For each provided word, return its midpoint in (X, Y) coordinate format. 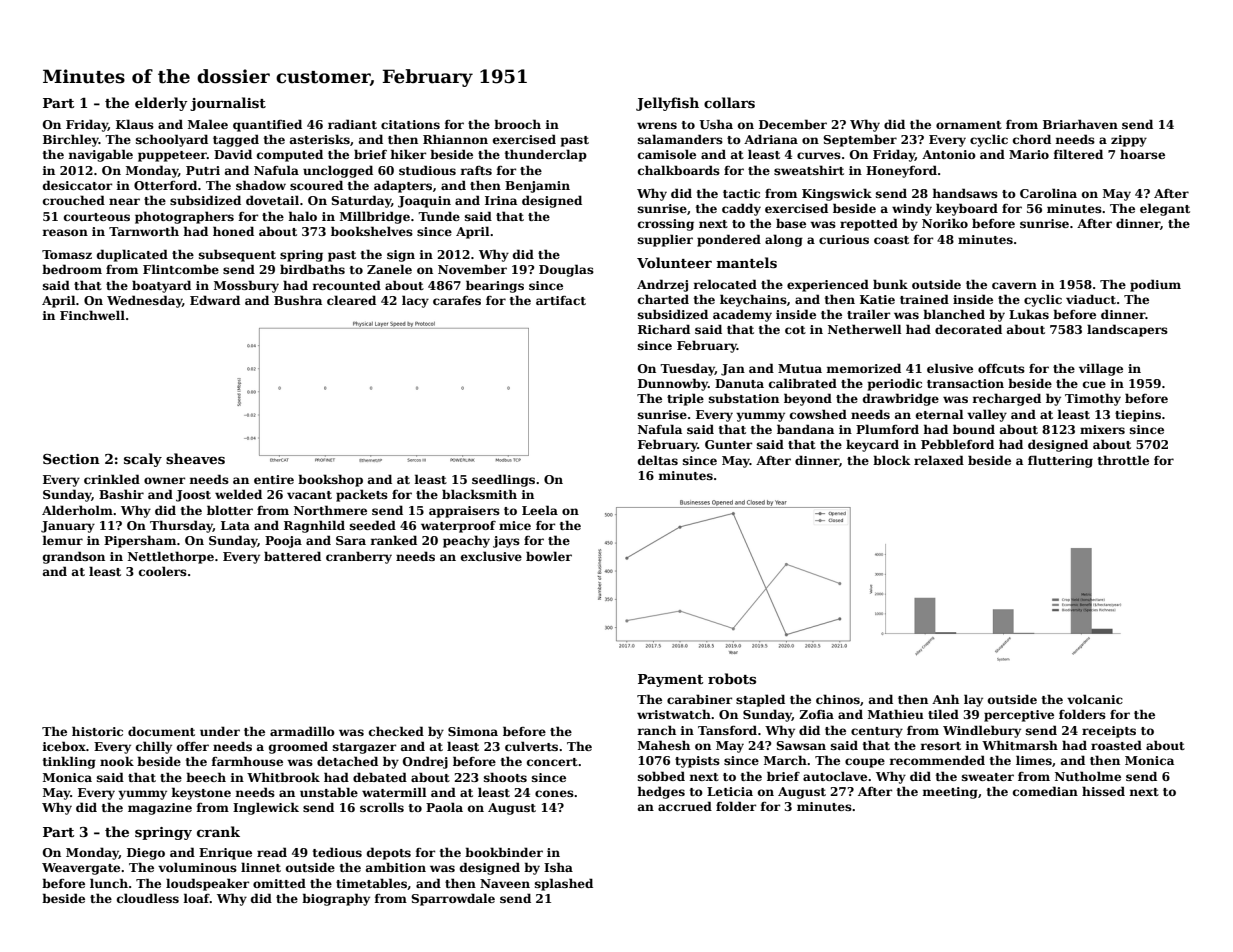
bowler (549, 556)
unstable (329, 792)
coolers (163, 571)
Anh (945, 699)
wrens (657, 125)
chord (1032, 139)
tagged (236, 140)
